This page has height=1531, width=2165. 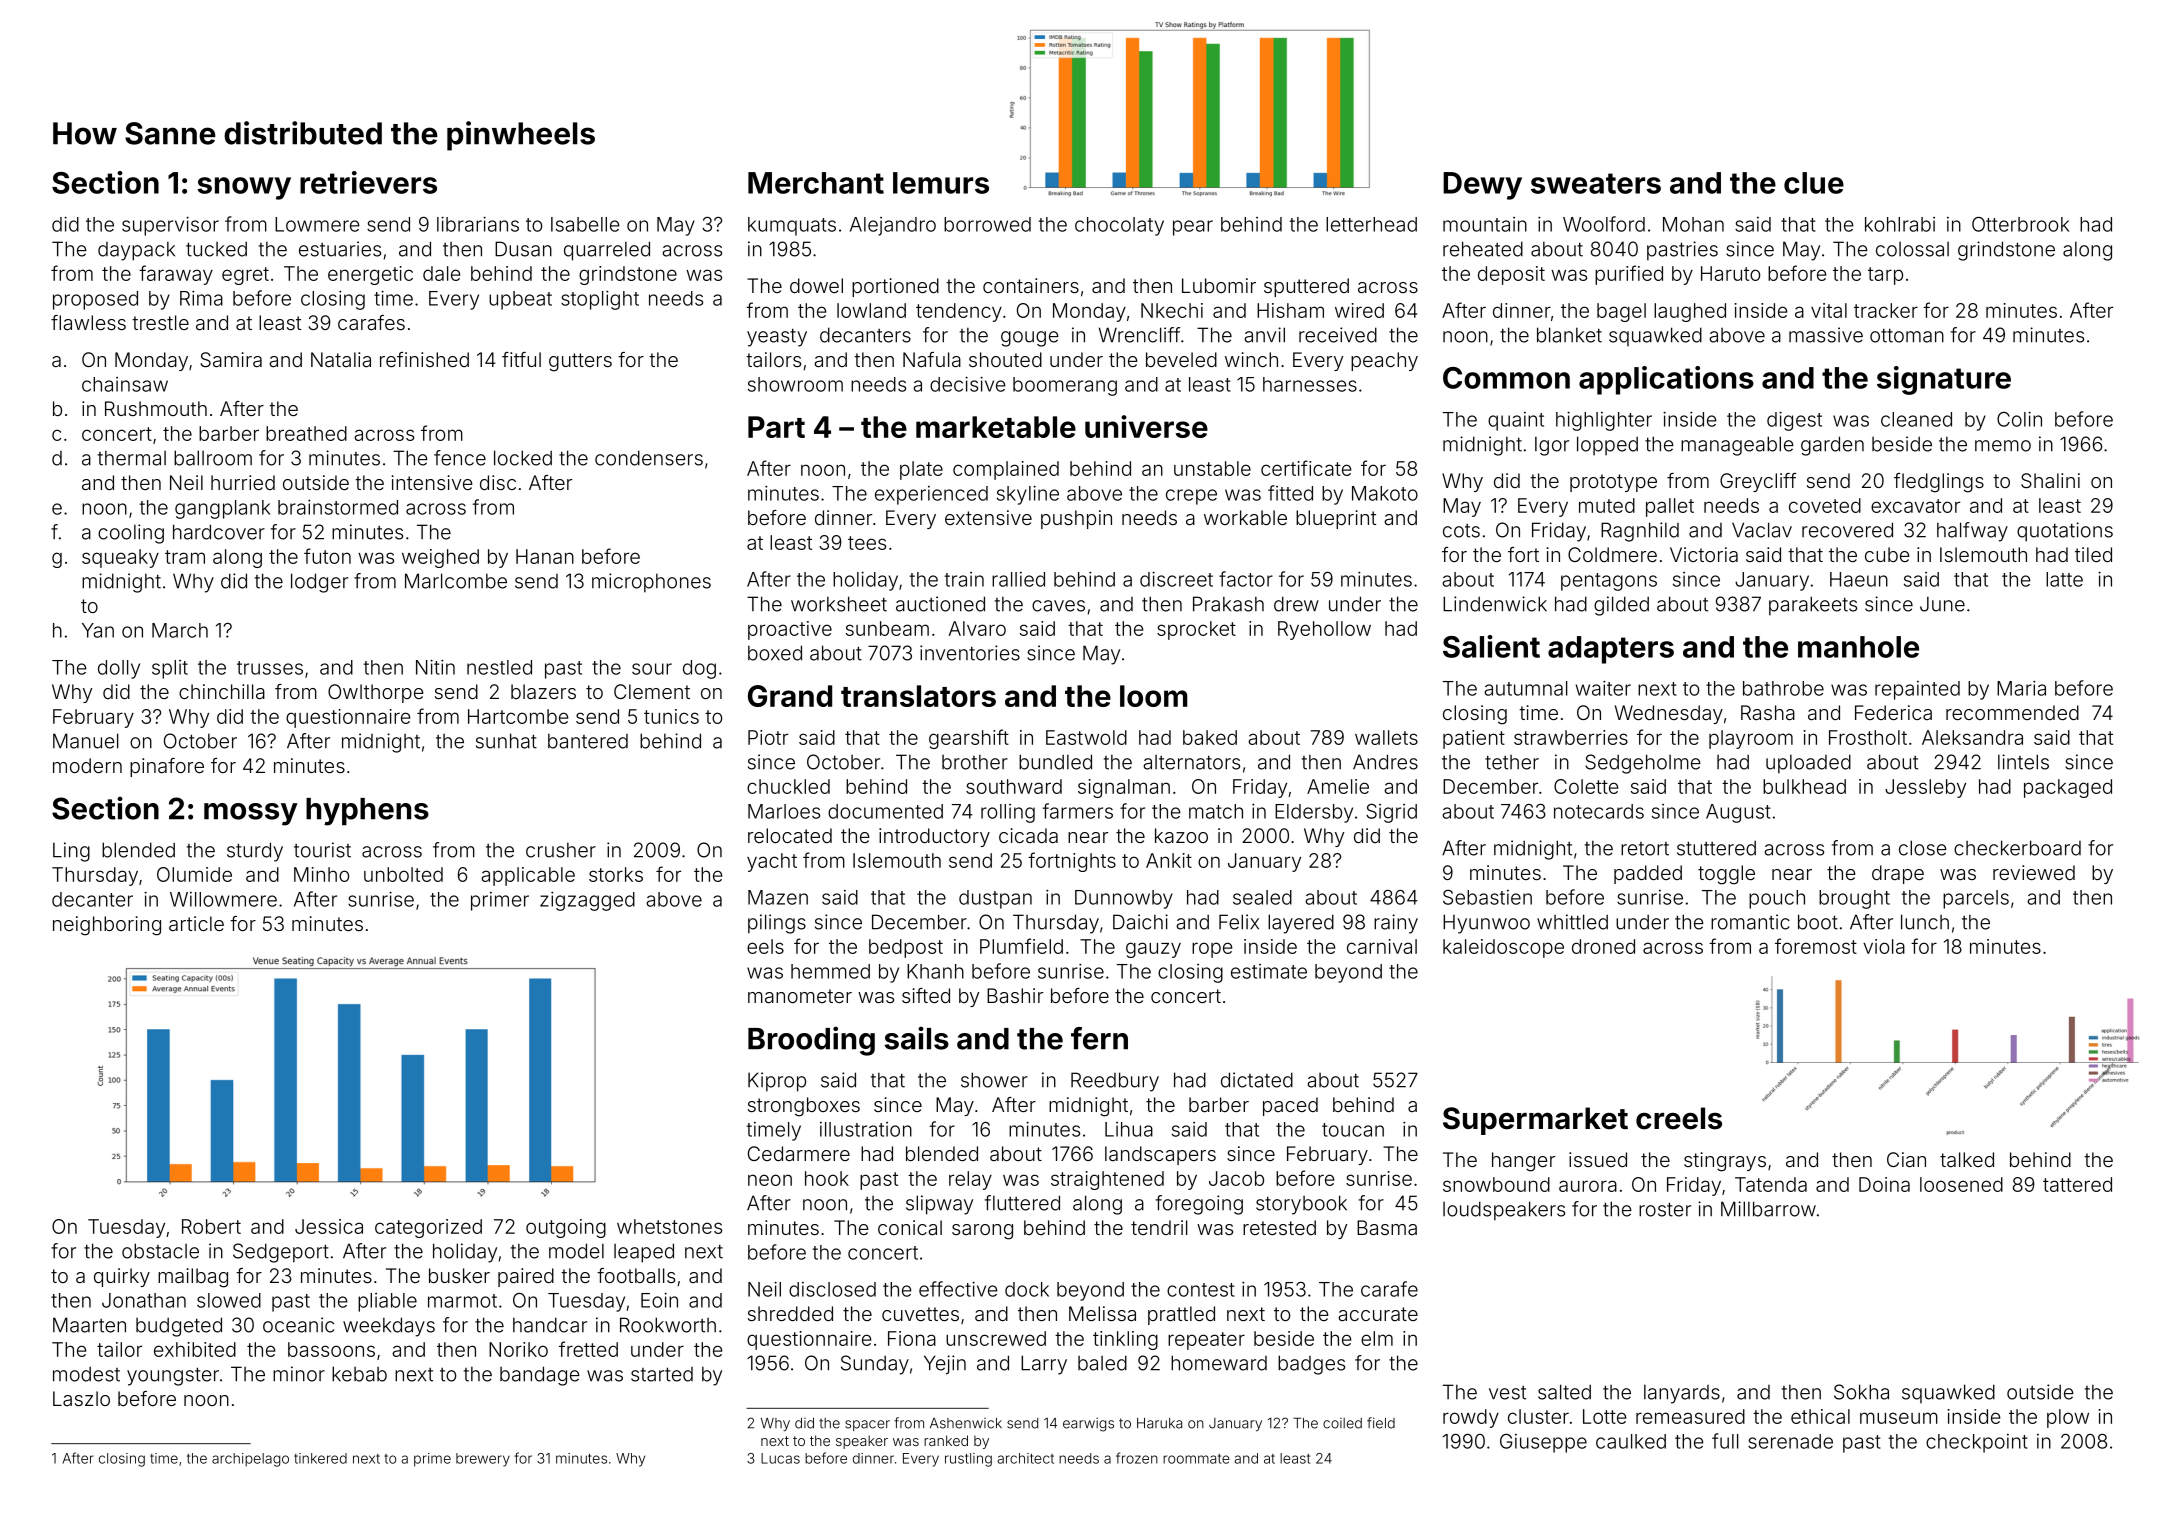 What do you see at coordinates (651, 583) in the page?
I see `microphones` at bounding box center [651, 583].
